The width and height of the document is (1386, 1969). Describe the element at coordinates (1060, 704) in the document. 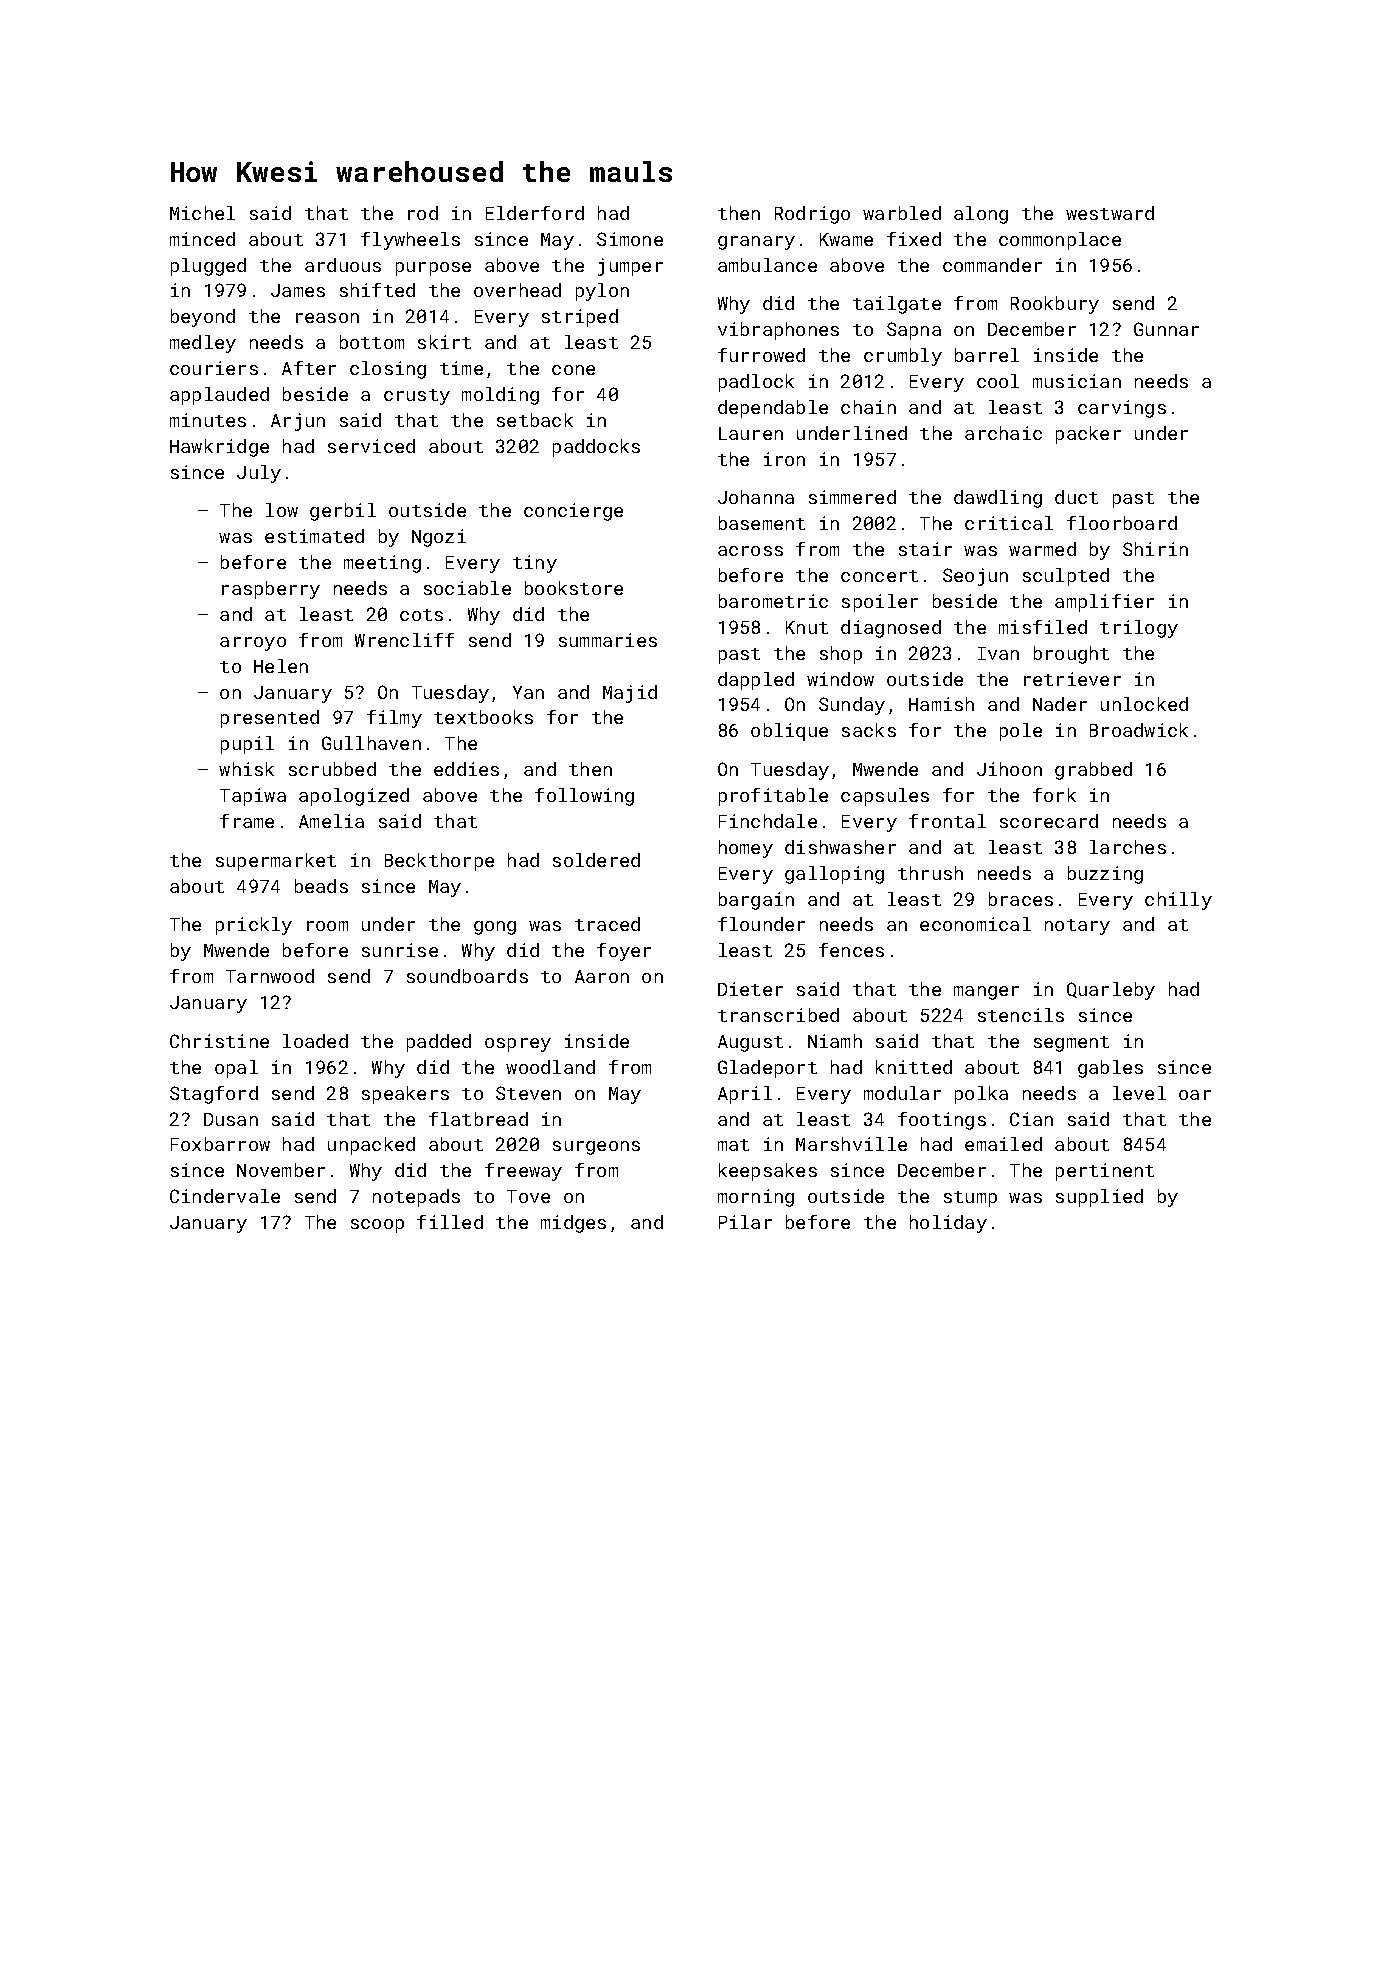

I see `Nader` at that location.
